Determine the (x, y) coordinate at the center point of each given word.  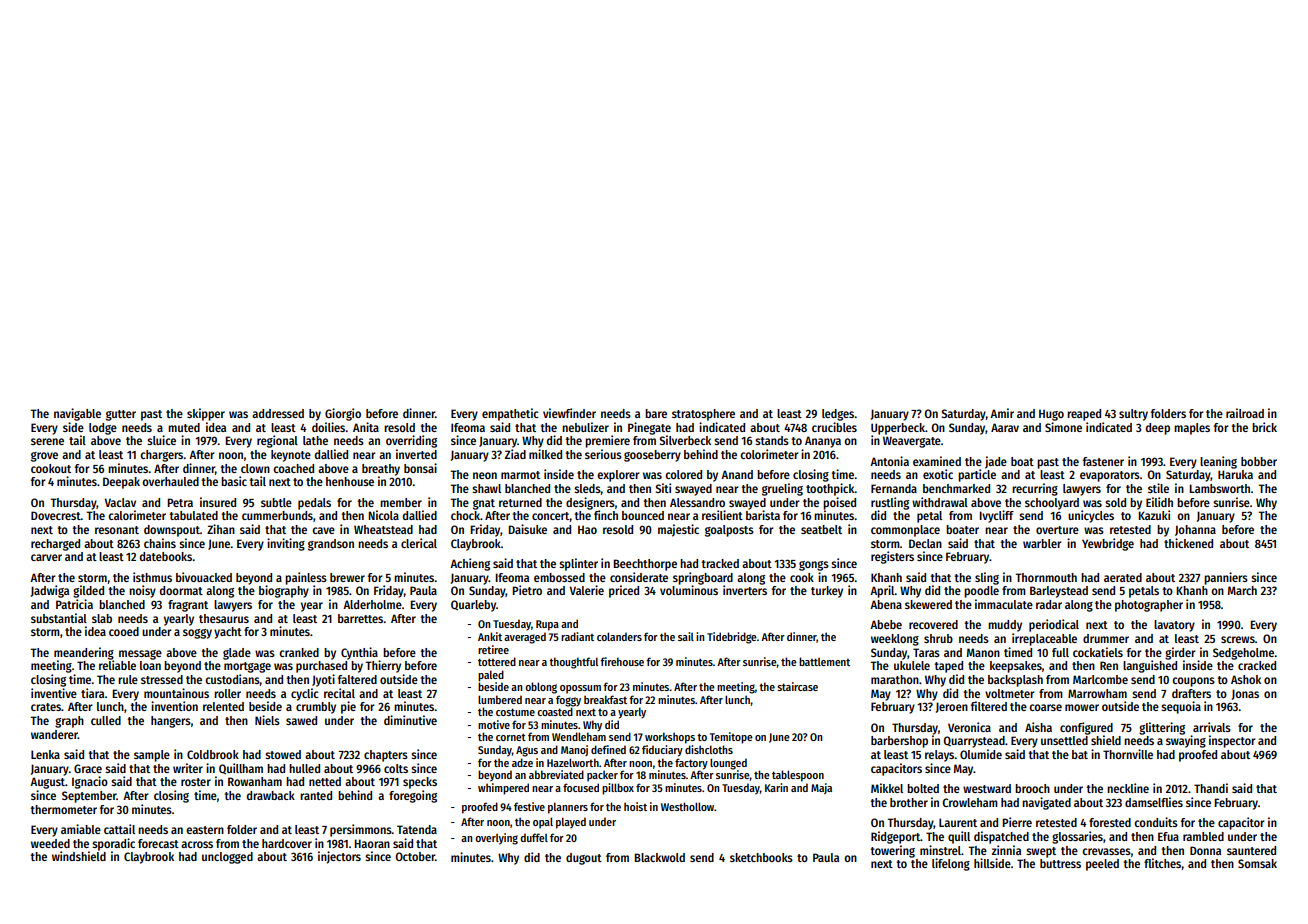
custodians (232, 679)
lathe (315, 440)
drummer (1106, 638)
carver (46, 557)
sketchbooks (761, 857)
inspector (1232, 741)
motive (494, 724)
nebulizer (585, 427)
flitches (1163, 863)
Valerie (587, 590)
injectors (339, 857)
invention (174, 706)
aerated (1123, 577)
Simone (1063, 427)
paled (491, 676)
